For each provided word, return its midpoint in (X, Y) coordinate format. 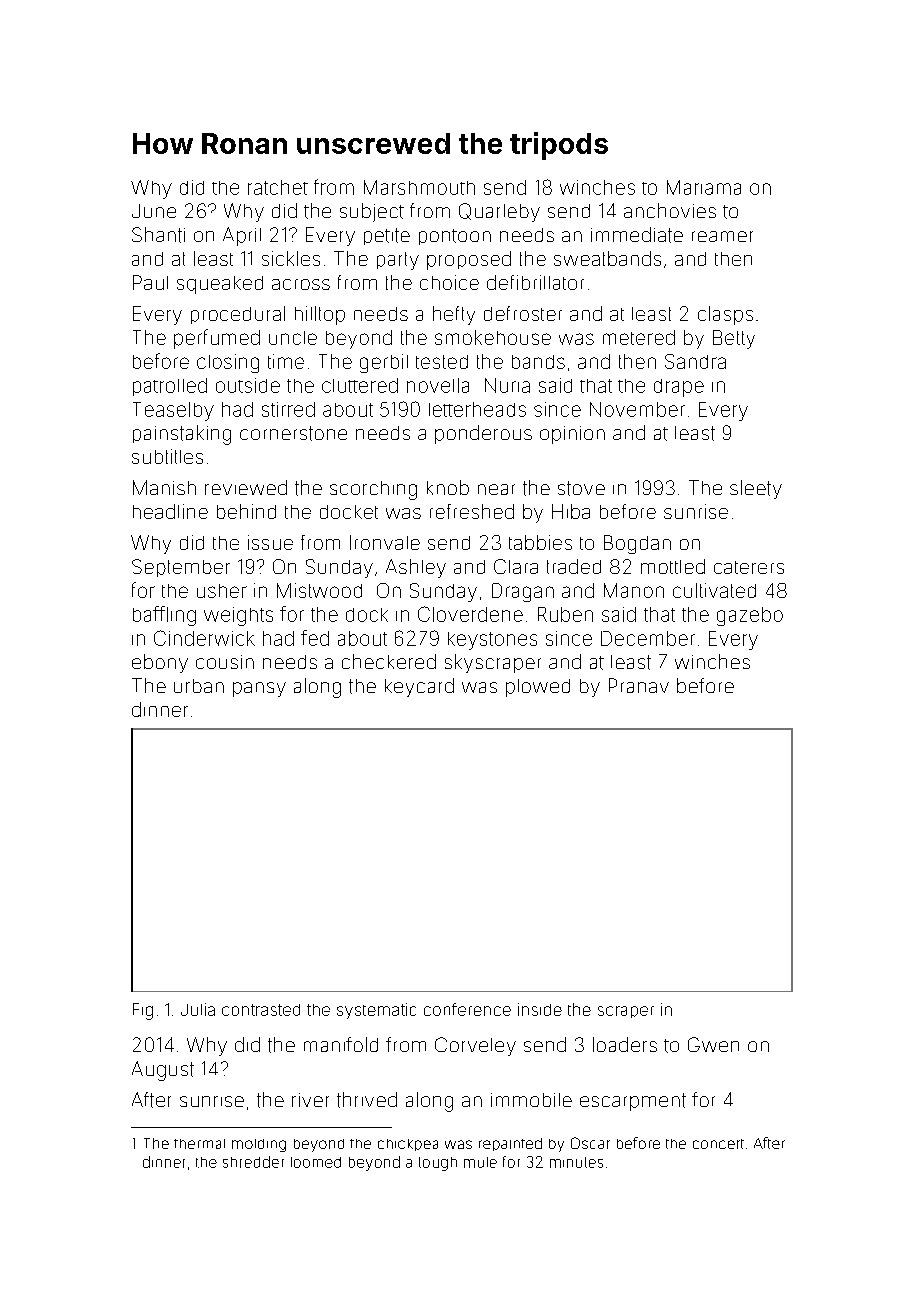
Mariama (704, 187)
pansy (259, 689)
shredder (253, 1162)
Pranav (639, 685)
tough (438, 1164)
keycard (419, 687)
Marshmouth (419, 187)
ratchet (278, 187)
